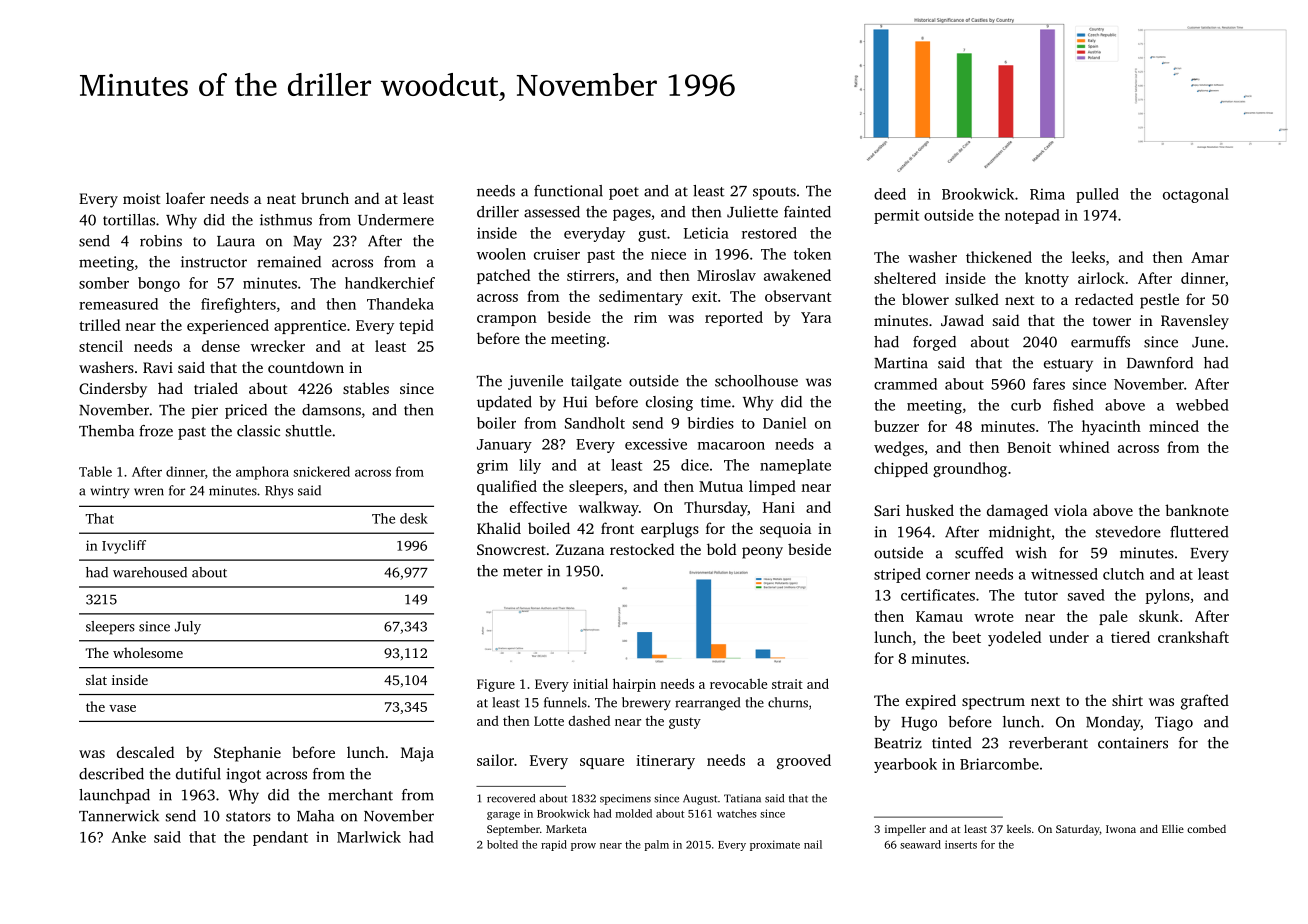 Image resolution: width=1308 pixels, height=924 pixels. Describe the element at coordinates (417, 754) in the image. I see `Maja` at that location.
